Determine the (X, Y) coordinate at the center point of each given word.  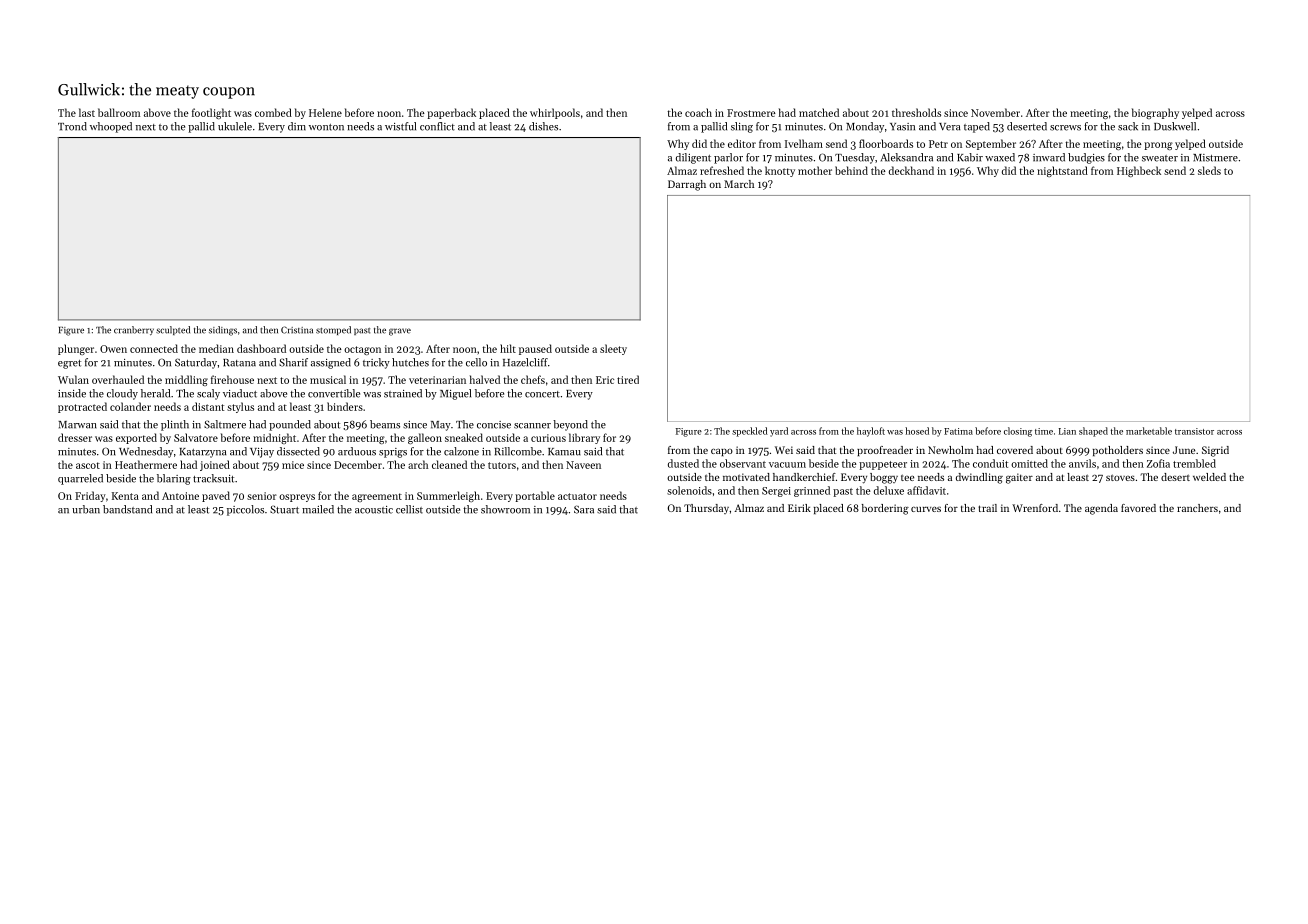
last (87, 112)
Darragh (687, 185)
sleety (613, 349)
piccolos (245, 510)
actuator (577, 496)
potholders (1118, 451)
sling (742, 127)
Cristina (297, 330)
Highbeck (1139, 171)
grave (400, 332)
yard (779, 432)
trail (987, 508)
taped (977, 127)
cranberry (134, 330)
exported (136, 438)
